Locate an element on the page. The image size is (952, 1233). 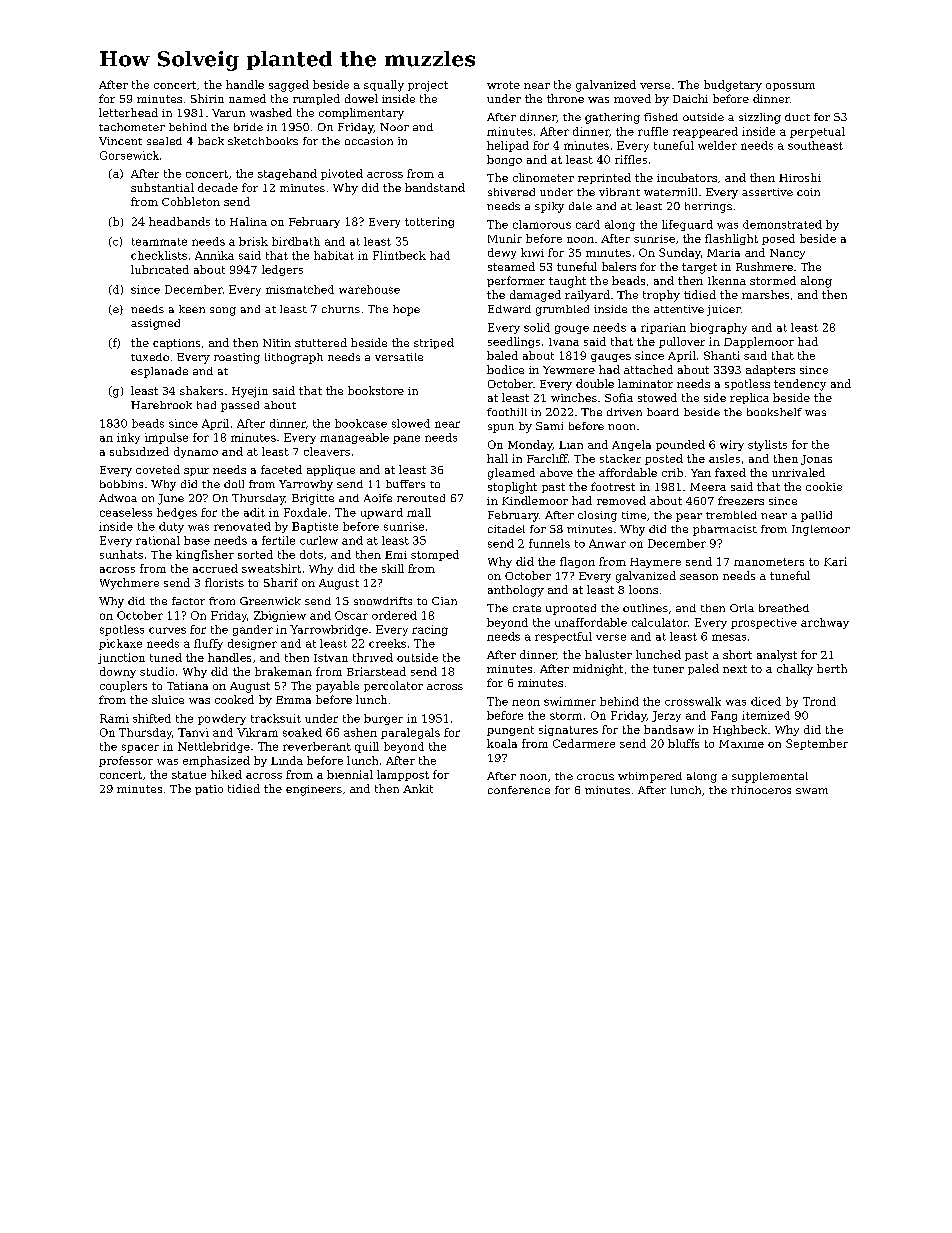
respectful is located at coordinates (563, 637).
